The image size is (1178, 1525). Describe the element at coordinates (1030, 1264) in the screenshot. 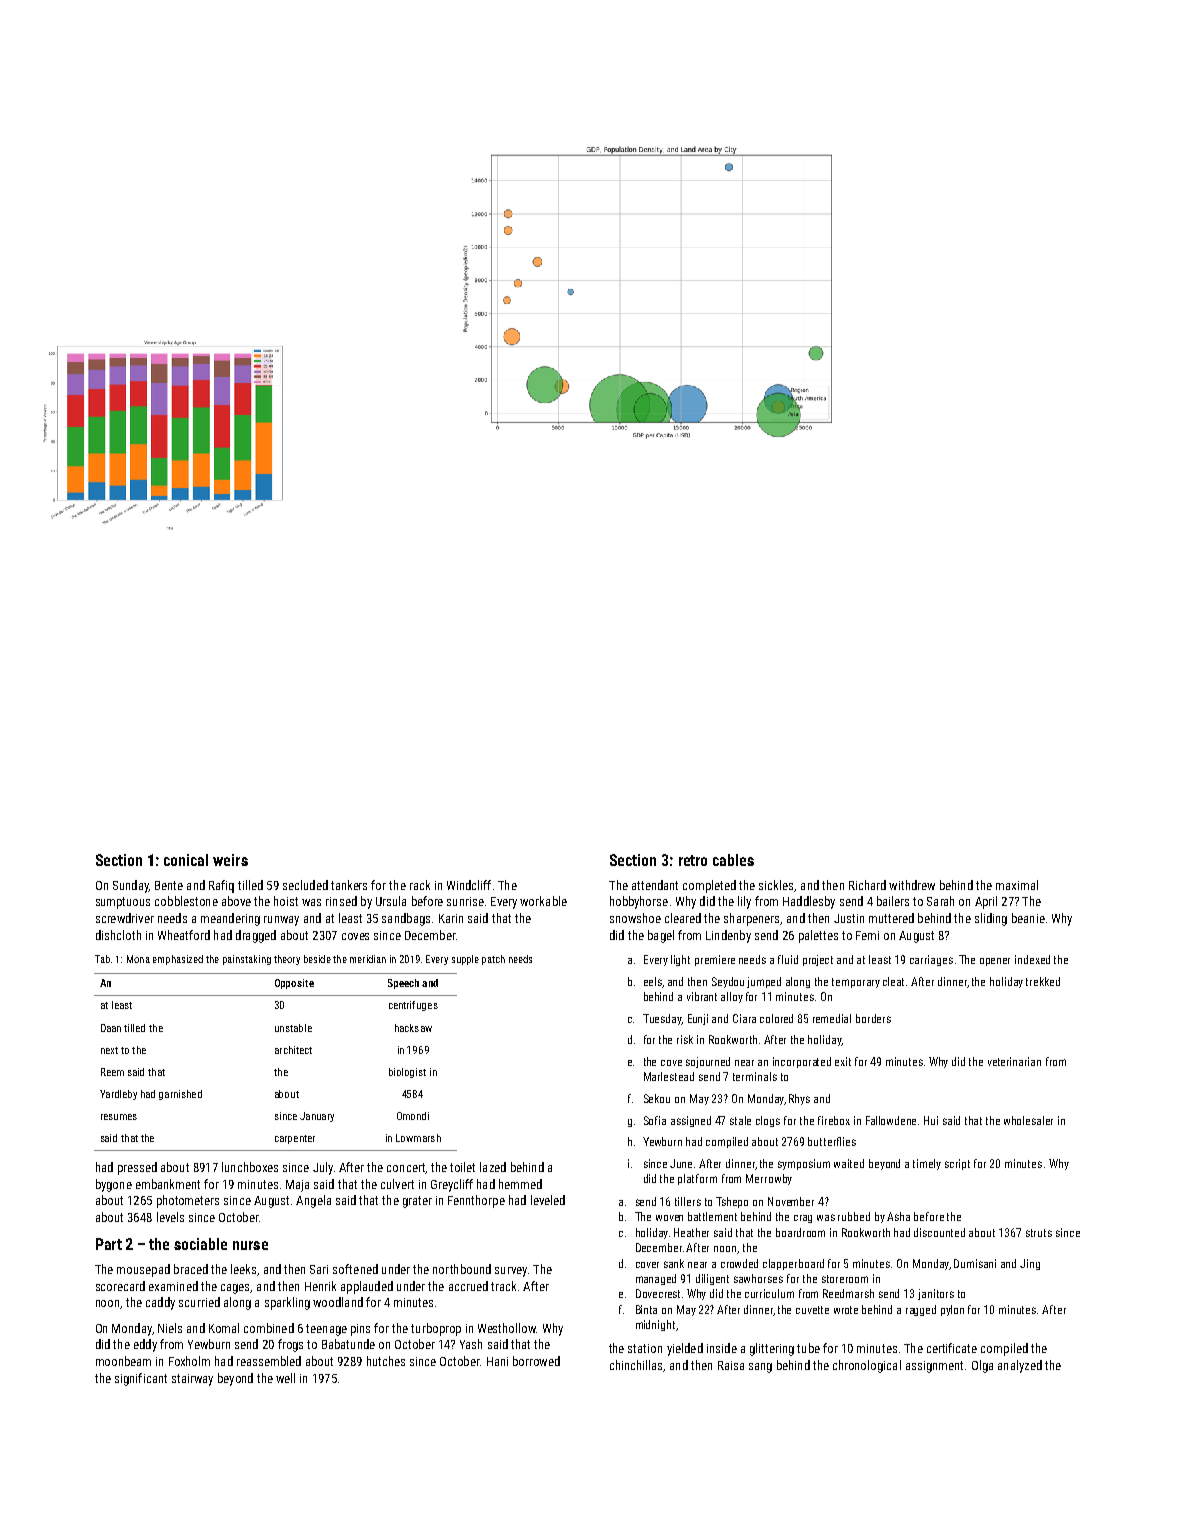

I see `Jing` at that location.
